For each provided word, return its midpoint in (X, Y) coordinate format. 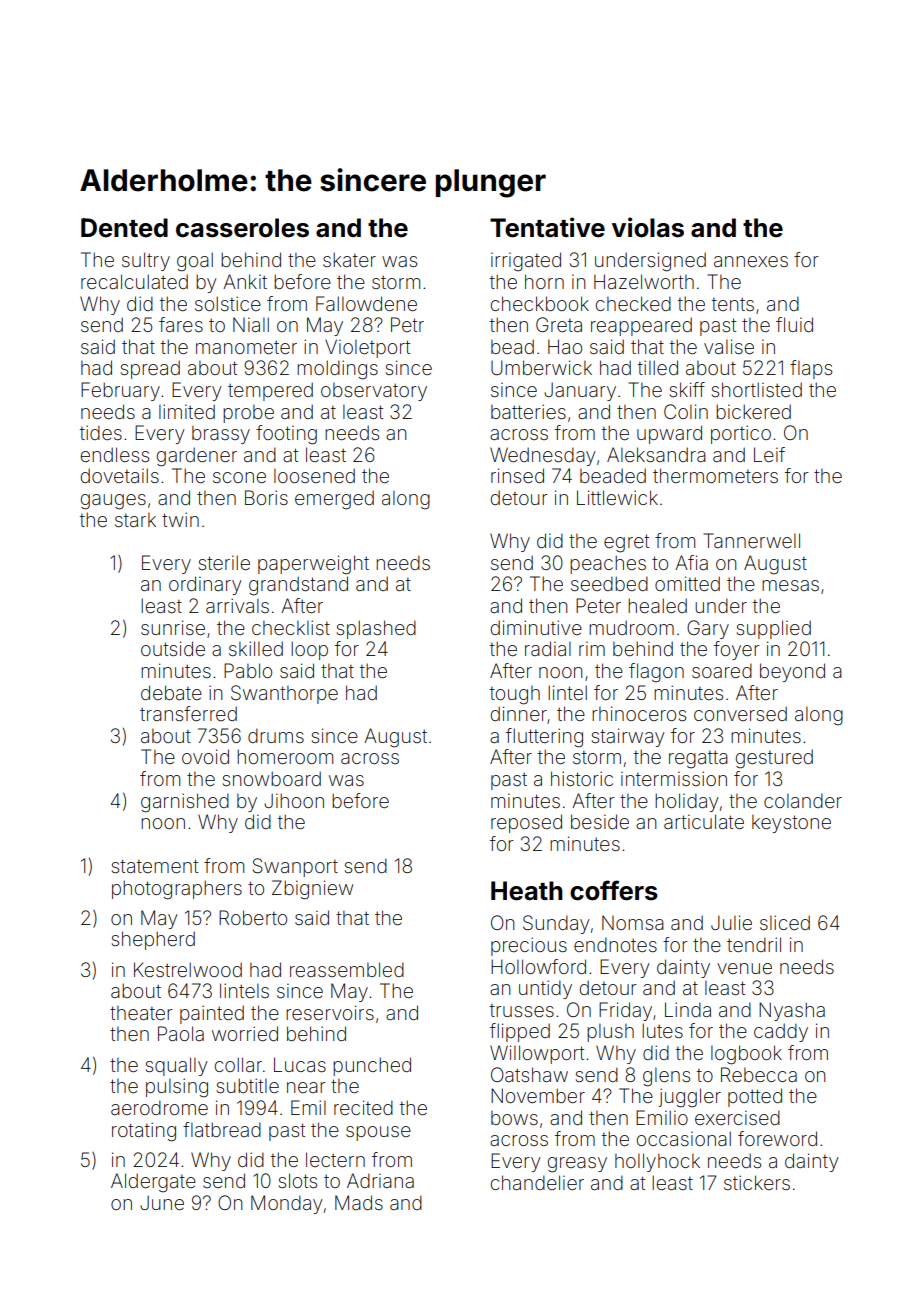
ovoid (205, 756)
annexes (751, 261)
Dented (124, 228)
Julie (731, 922)
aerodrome (159, 1107)
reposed (526, 823)
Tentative (547, 227)
